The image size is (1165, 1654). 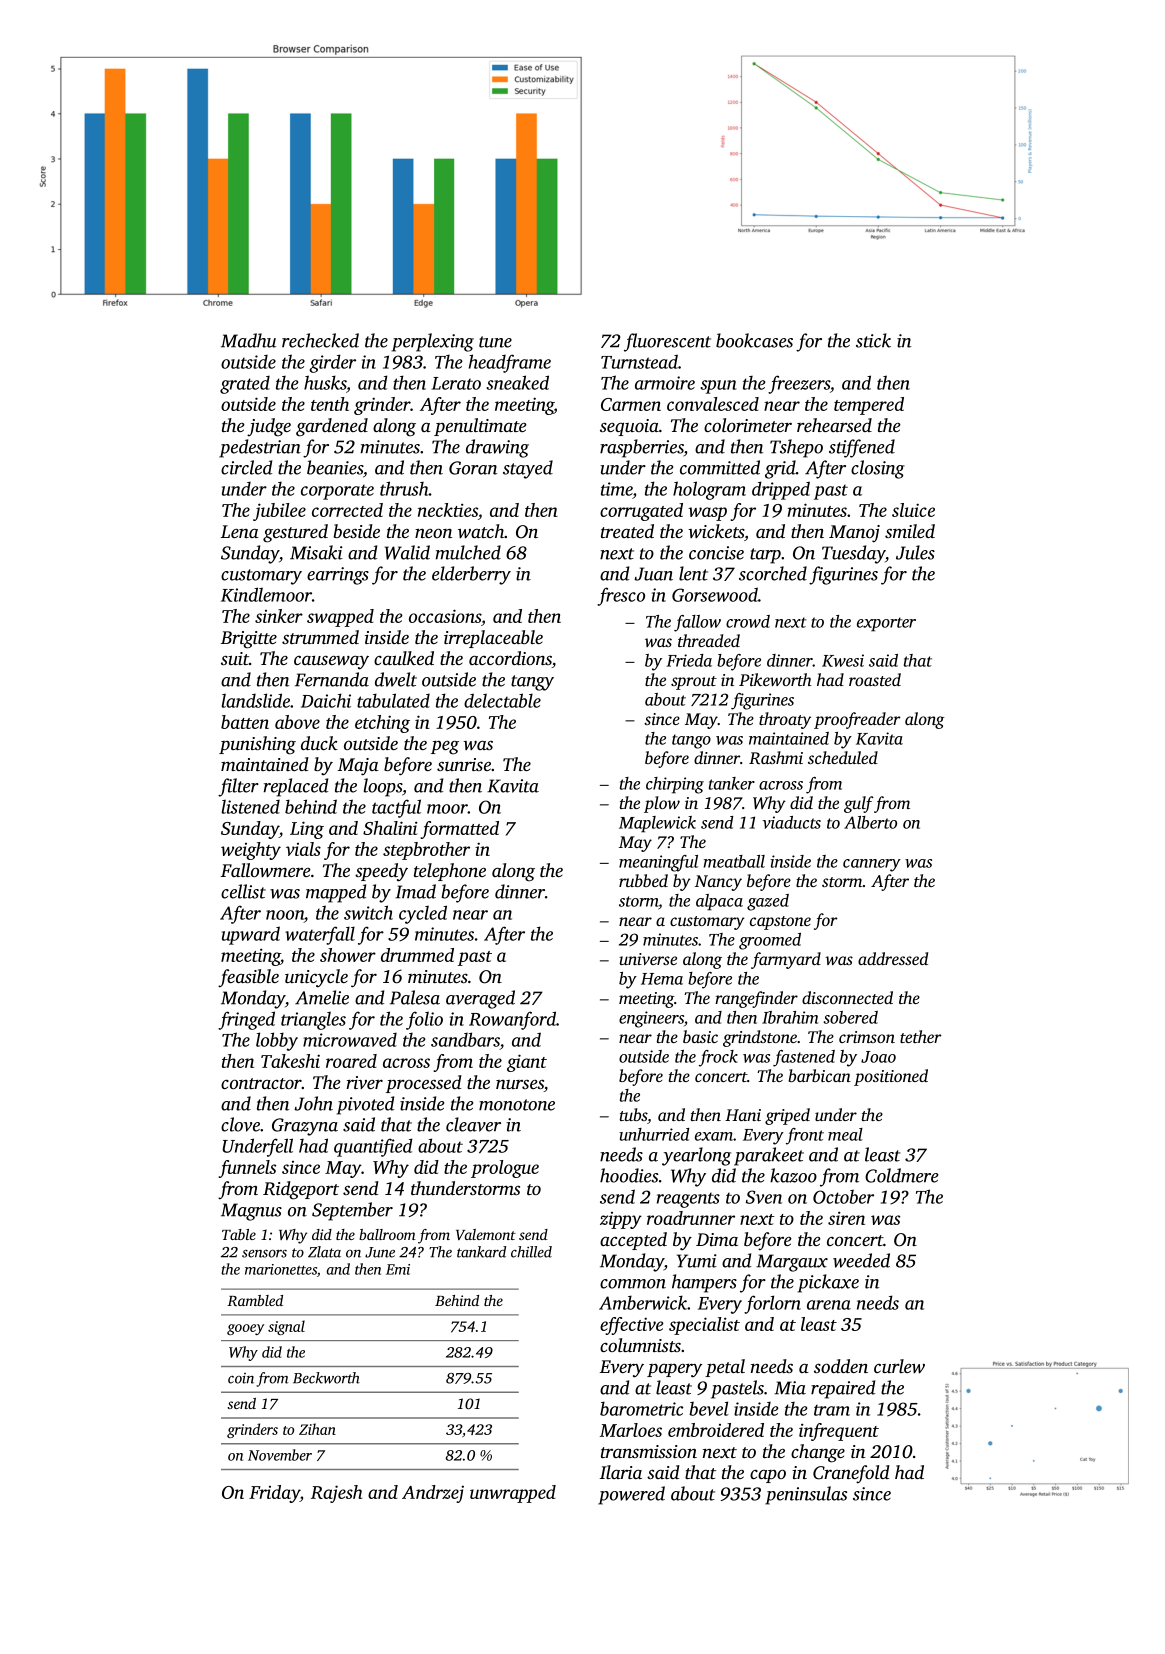 I want to click on reagents, so click(x=688, y=1200).
